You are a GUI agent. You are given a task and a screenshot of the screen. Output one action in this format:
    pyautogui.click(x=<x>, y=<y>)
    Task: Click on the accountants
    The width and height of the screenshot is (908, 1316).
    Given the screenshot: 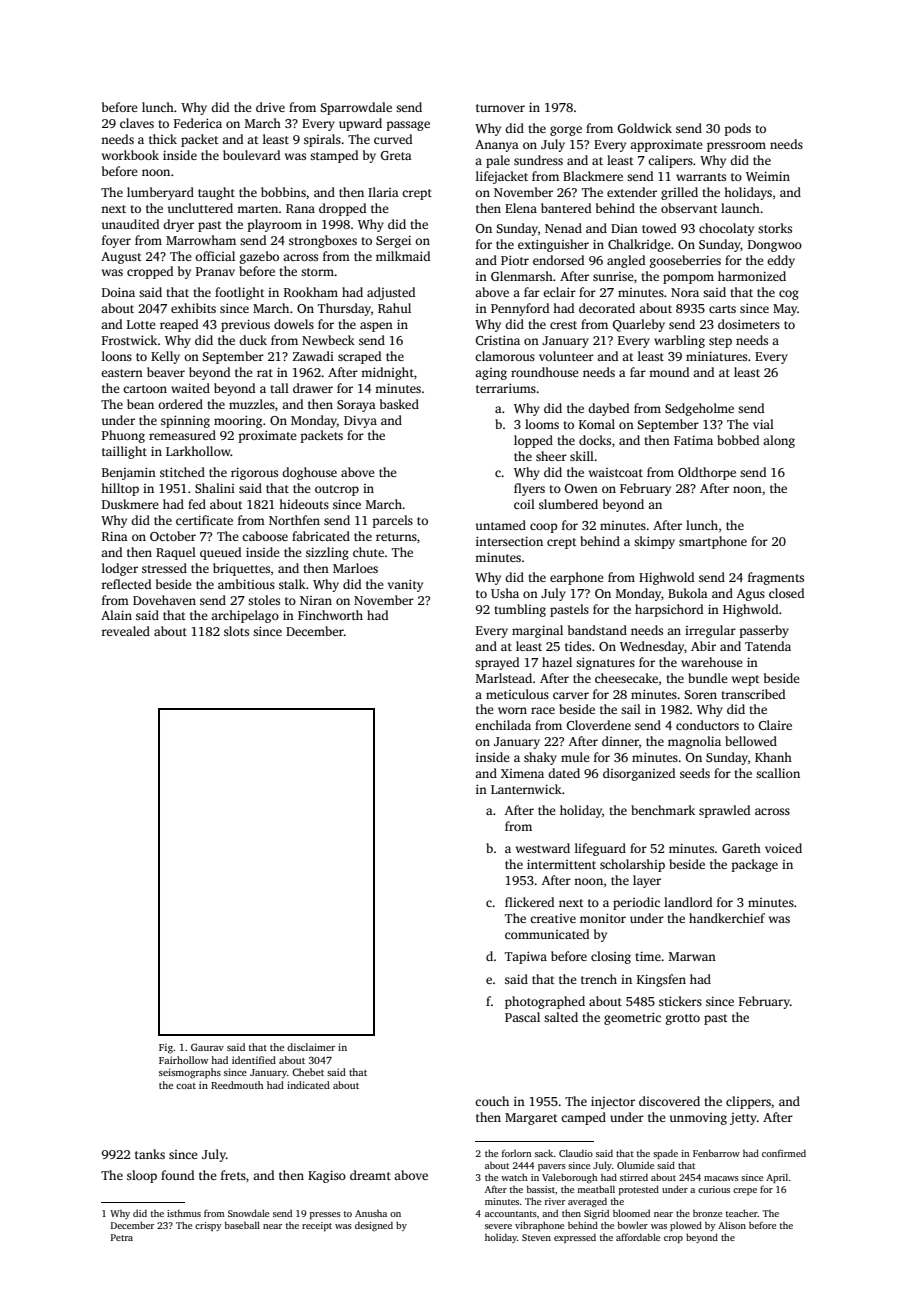 What is the action you would take?
    pyautogui.click(x=511, y=1214)
